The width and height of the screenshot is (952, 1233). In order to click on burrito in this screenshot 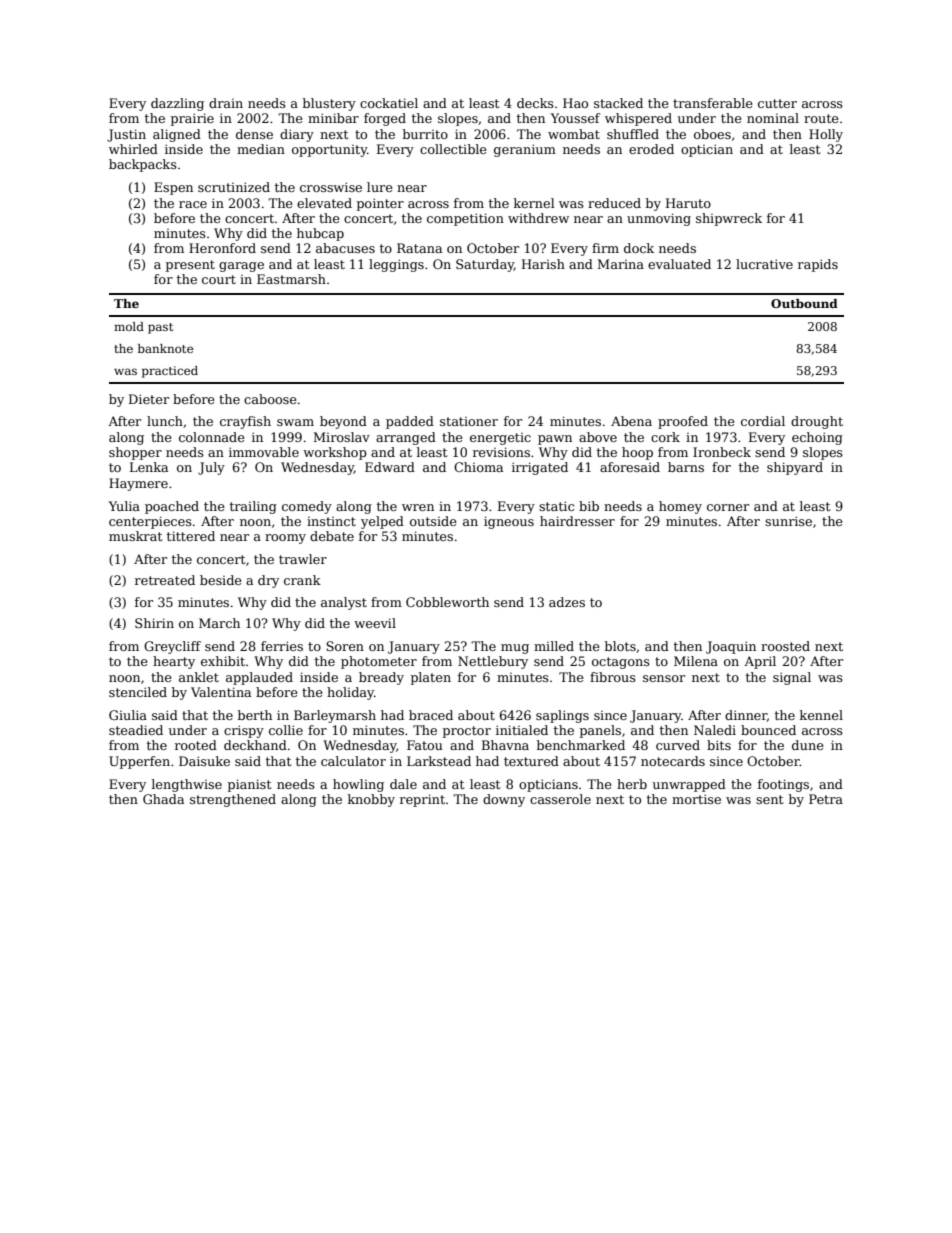, I will do `click(425, 134)`.
